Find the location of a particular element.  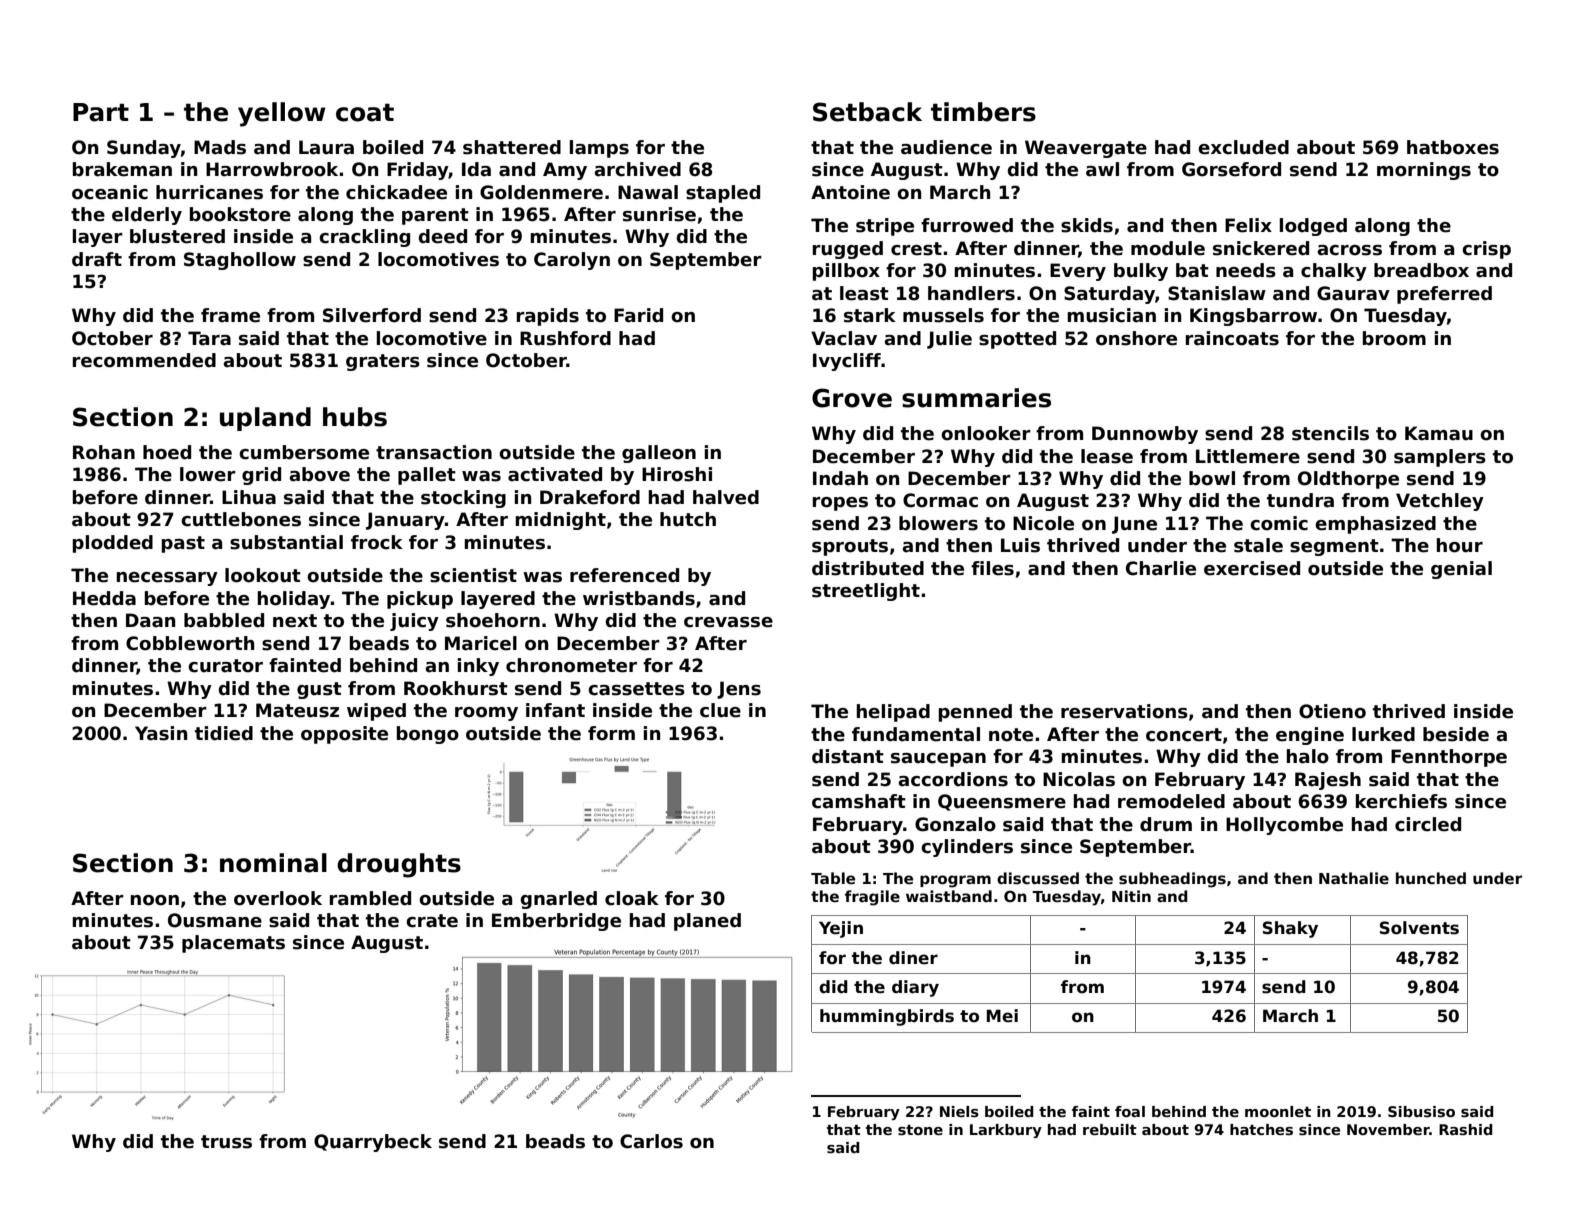

Vaclav is located at coordinates (844, 338).
